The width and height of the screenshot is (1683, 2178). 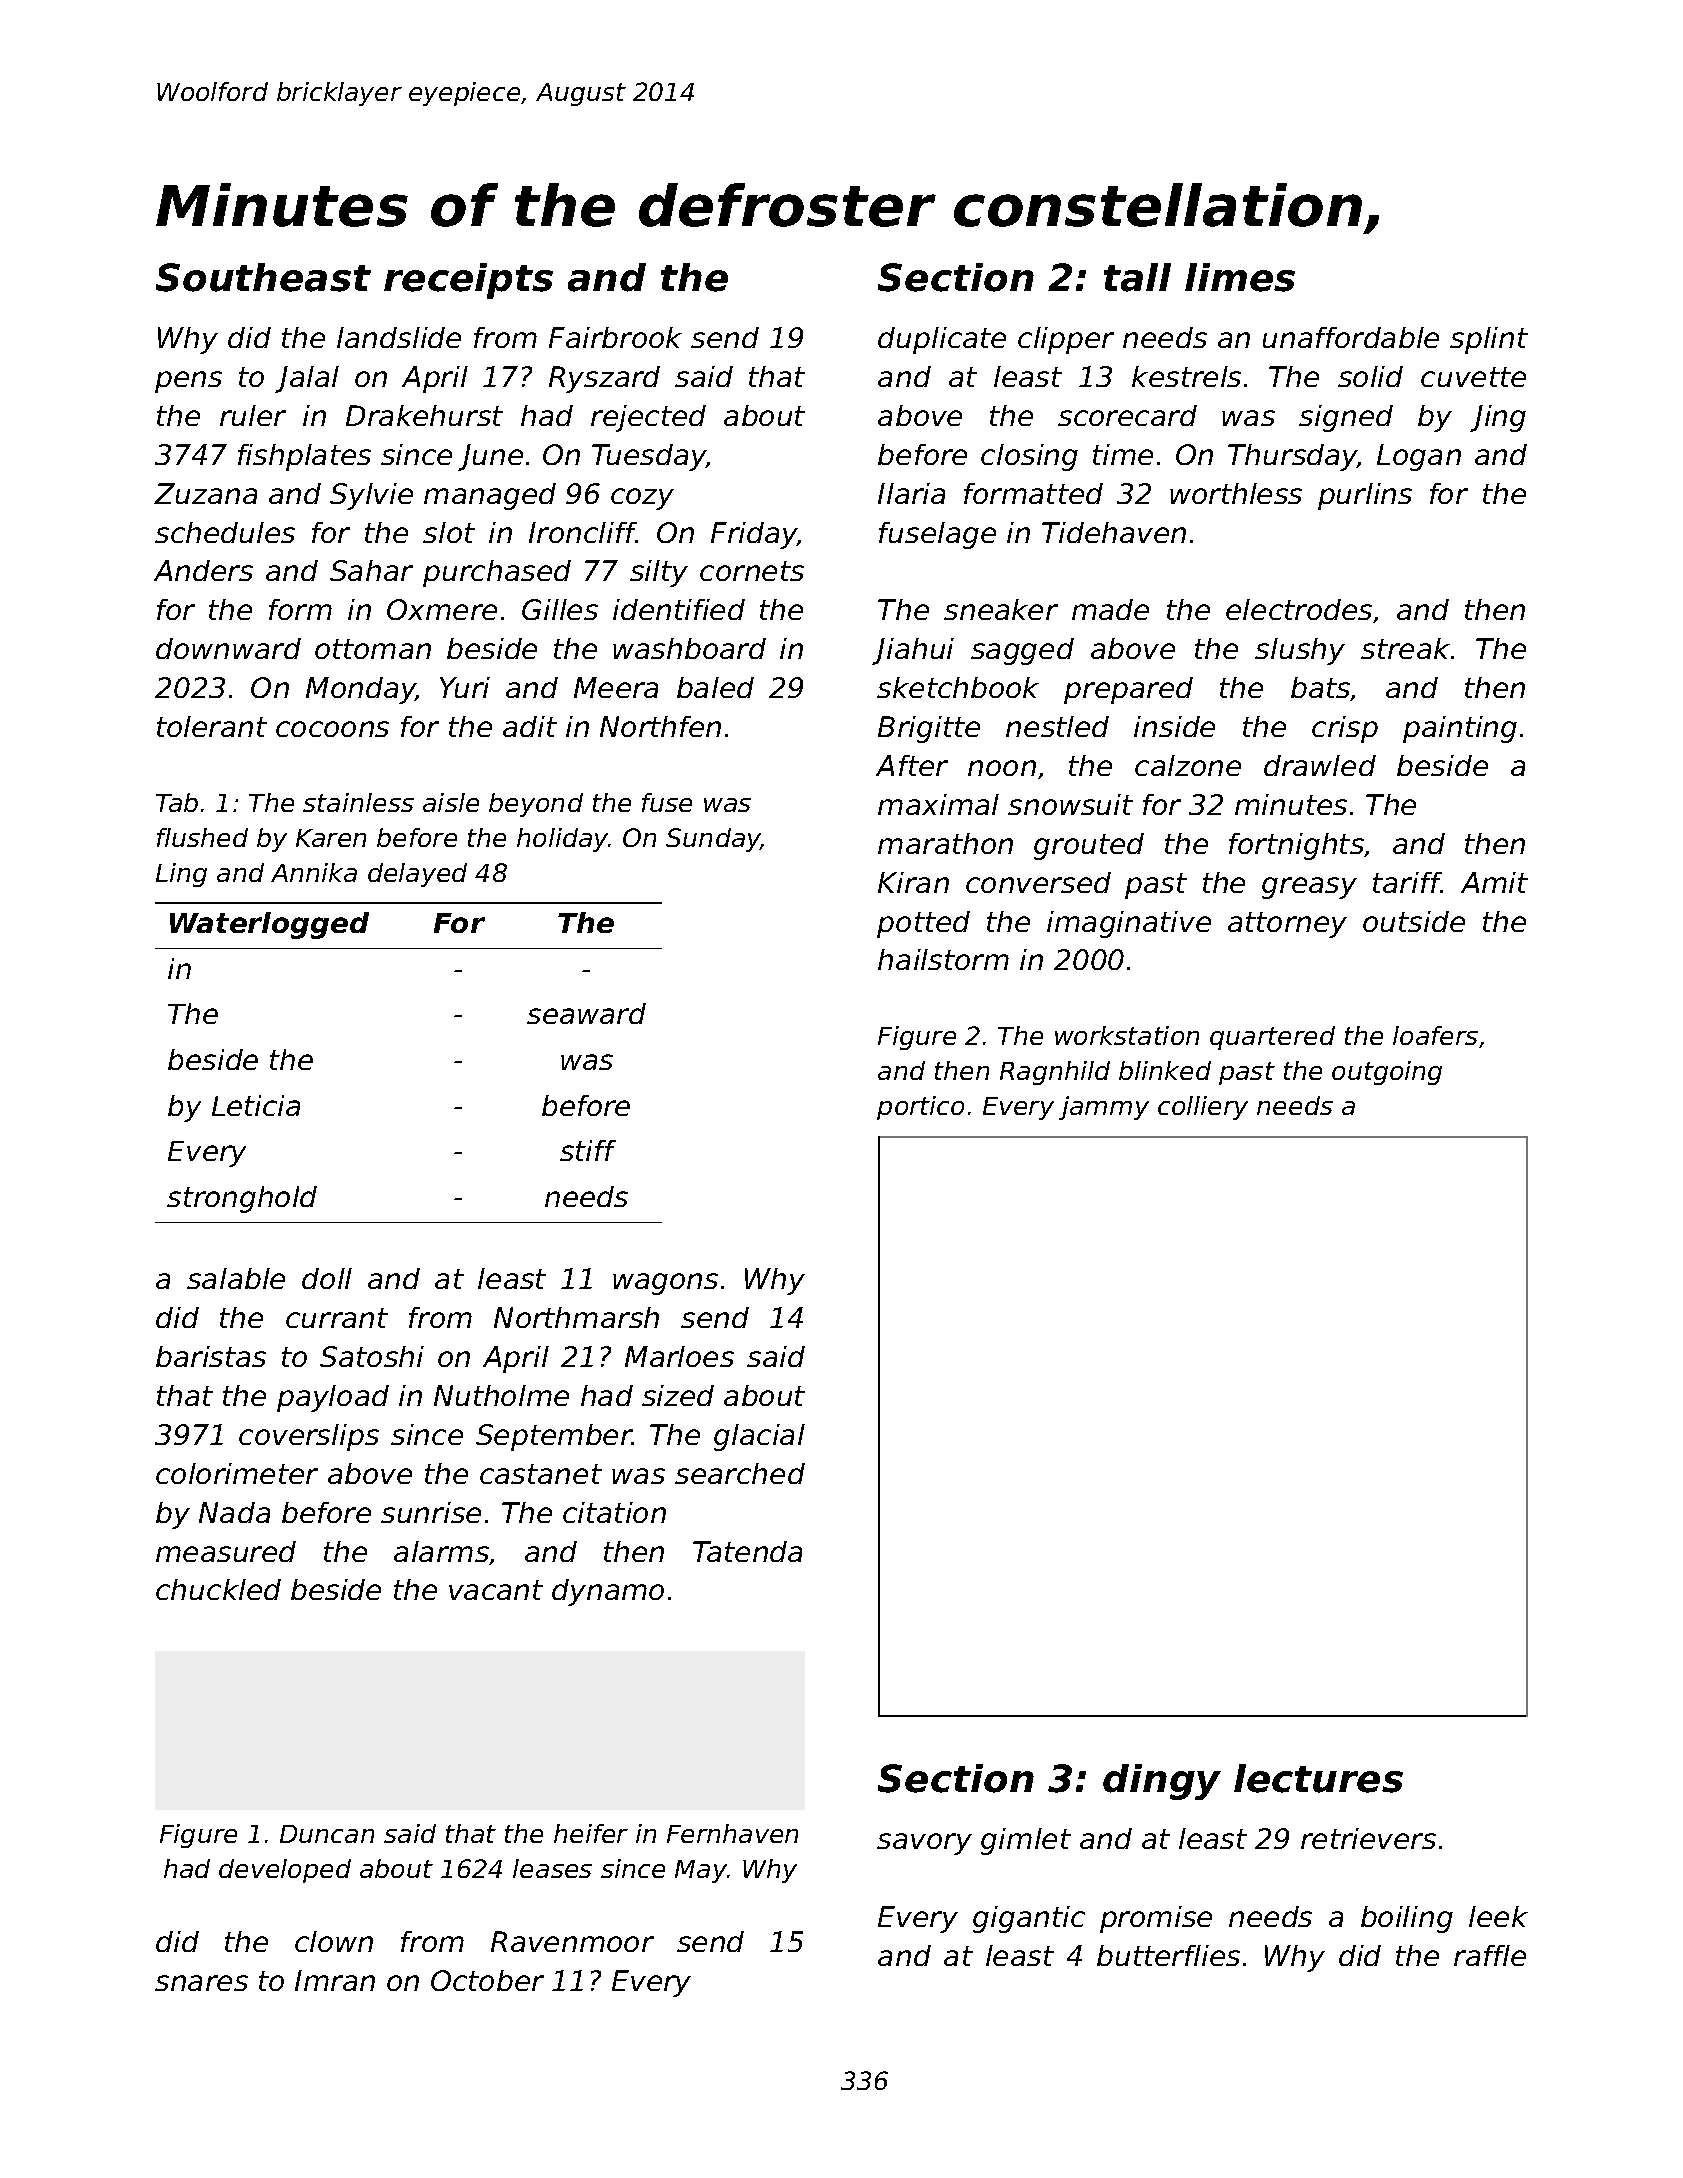 I want to click on developed, so click(x=285, y=1871).
